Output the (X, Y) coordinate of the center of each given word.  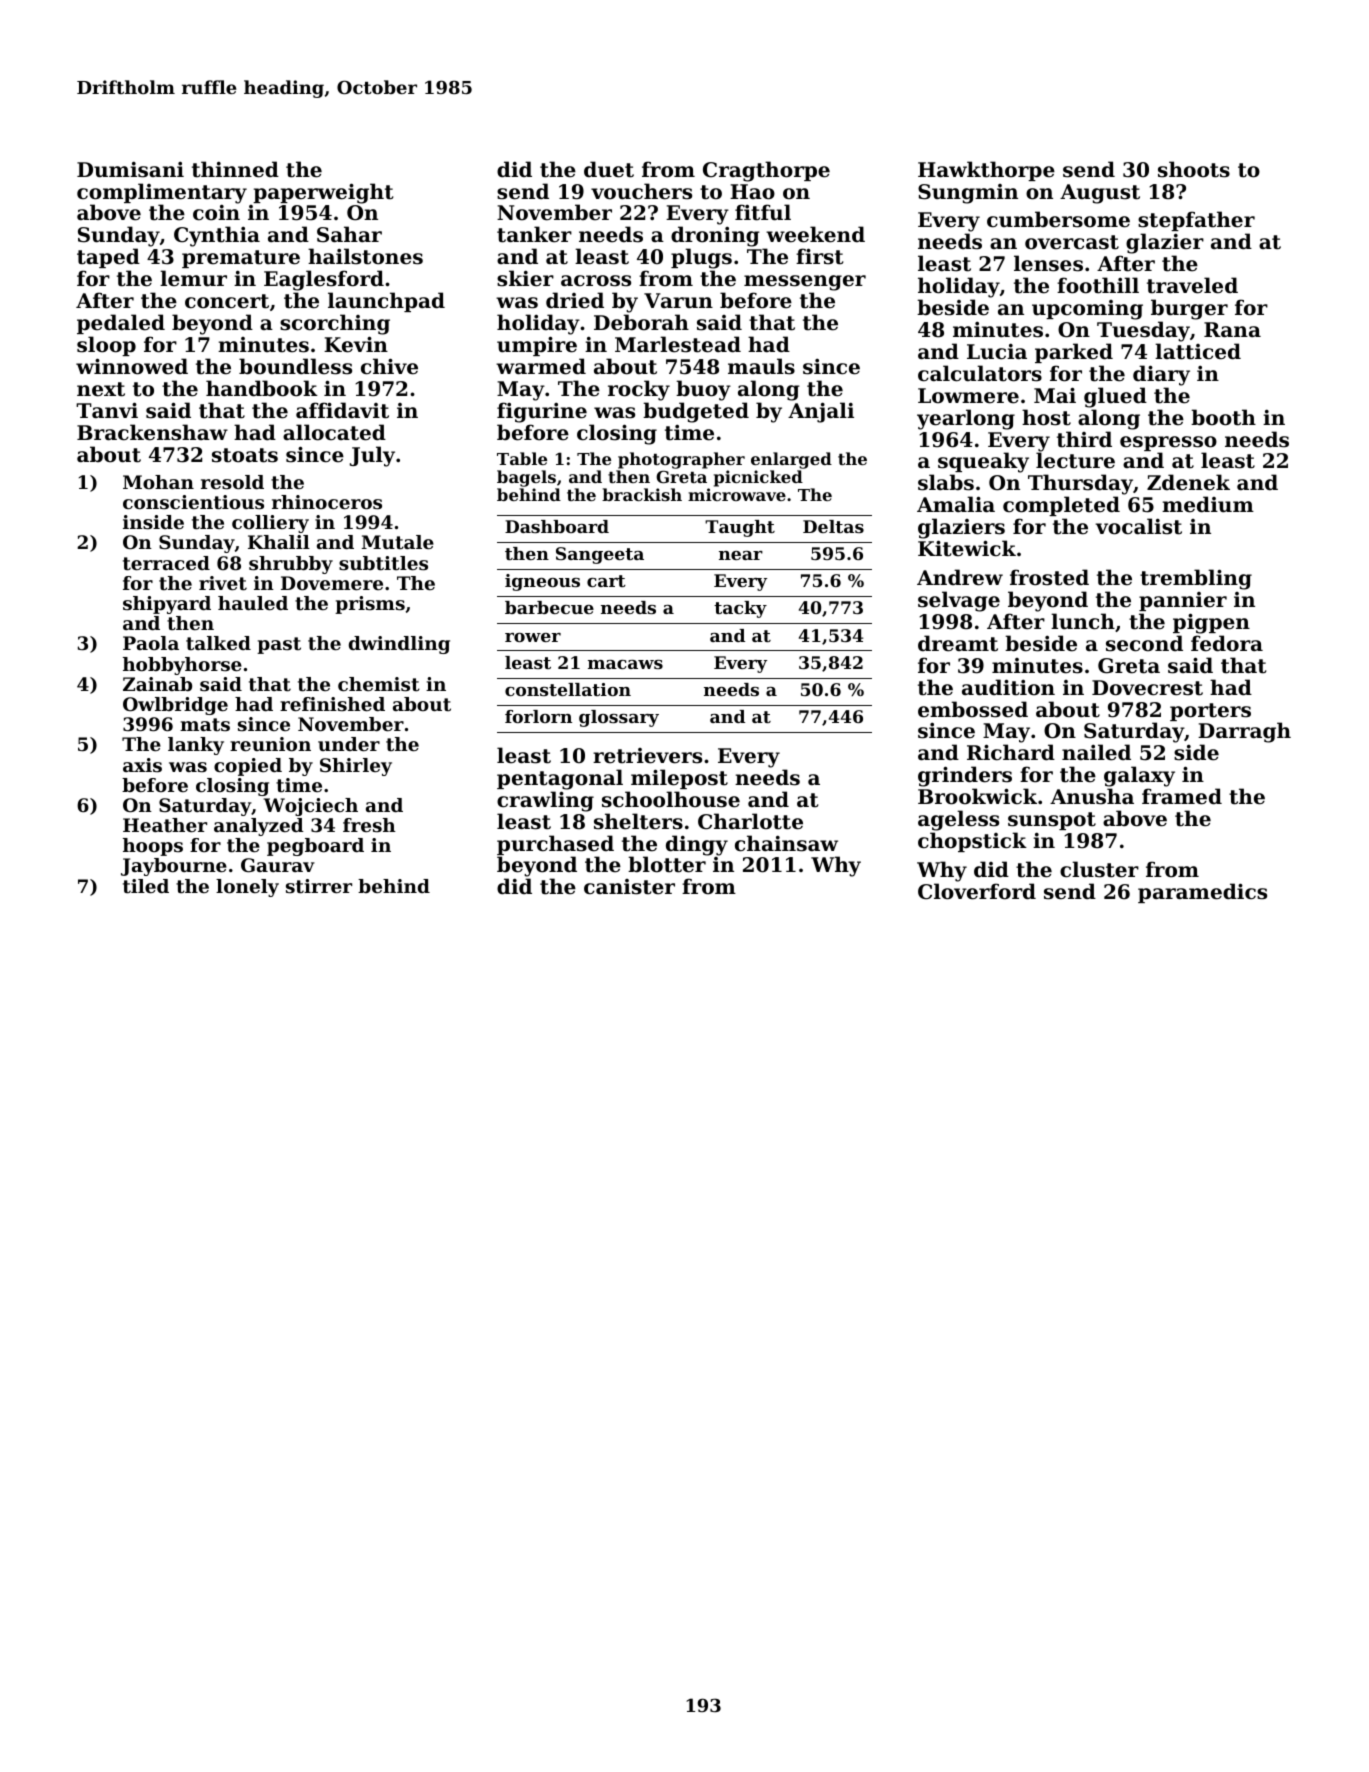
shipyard (167, 605)
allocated (334, 432)
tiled (146, 886)
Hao (752, 192)
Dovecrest (1147, 688)
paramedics (1202, 893)
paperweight (323, 193)
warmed (541, 366)
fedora (1227, 643)
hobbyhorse (182, 666)
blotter (667, 865)
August (1100, 194)
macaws (625, 664)
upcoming (1087, 310)
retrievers (647, 756)
